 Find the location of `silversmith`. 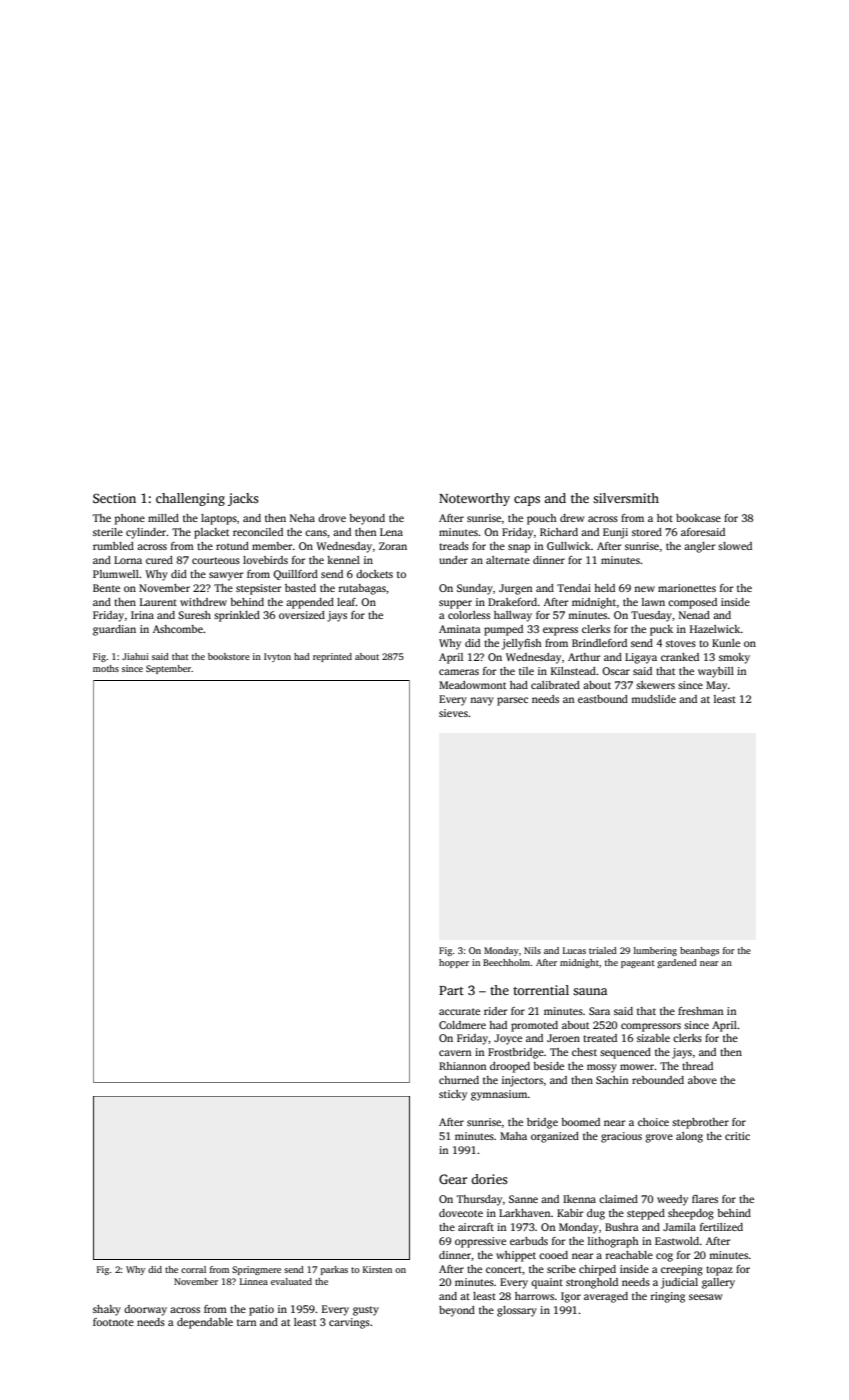

silversmith is located at coordinates (626, 498).
